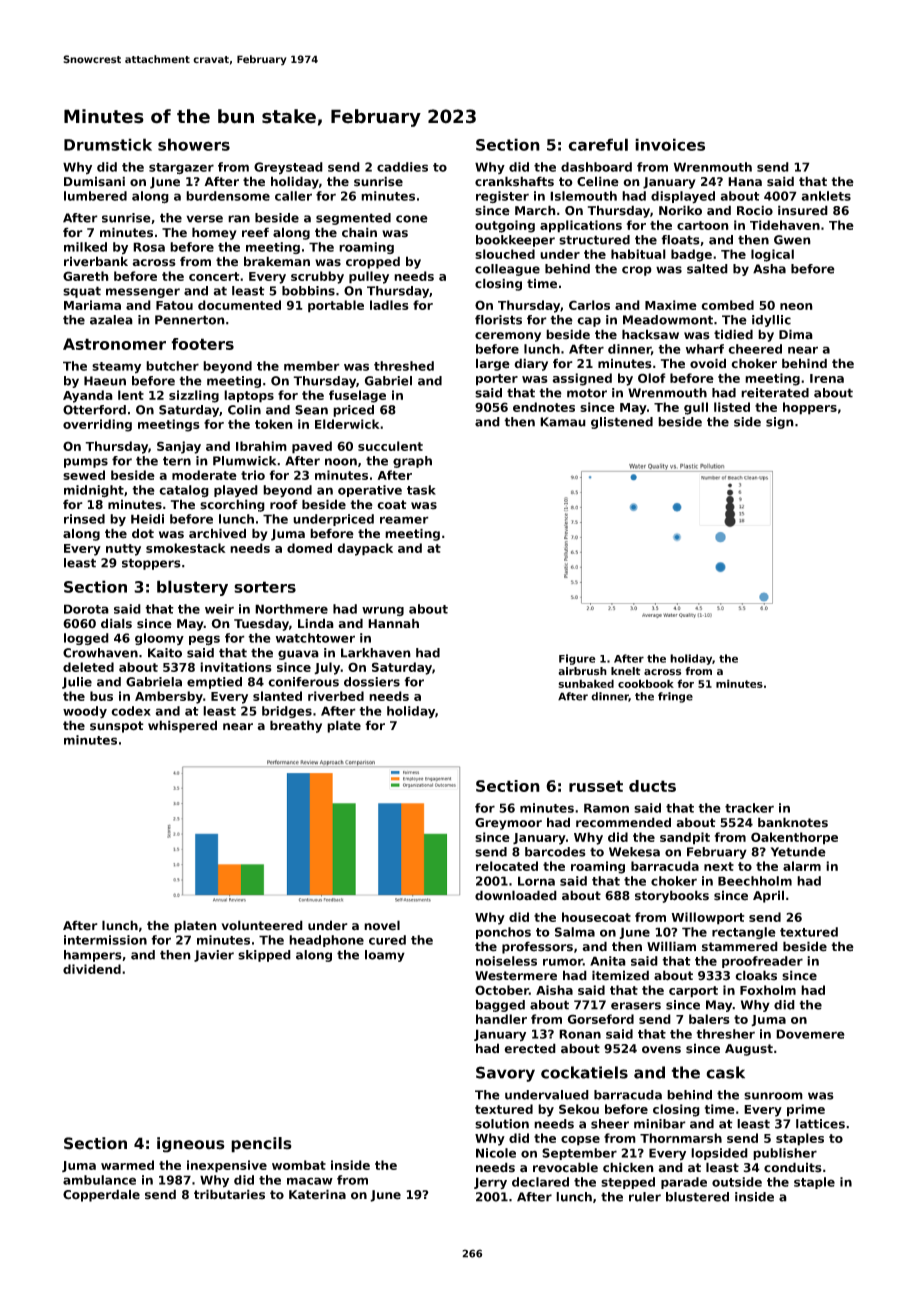  I want to click on listed, so click(732, 407).
